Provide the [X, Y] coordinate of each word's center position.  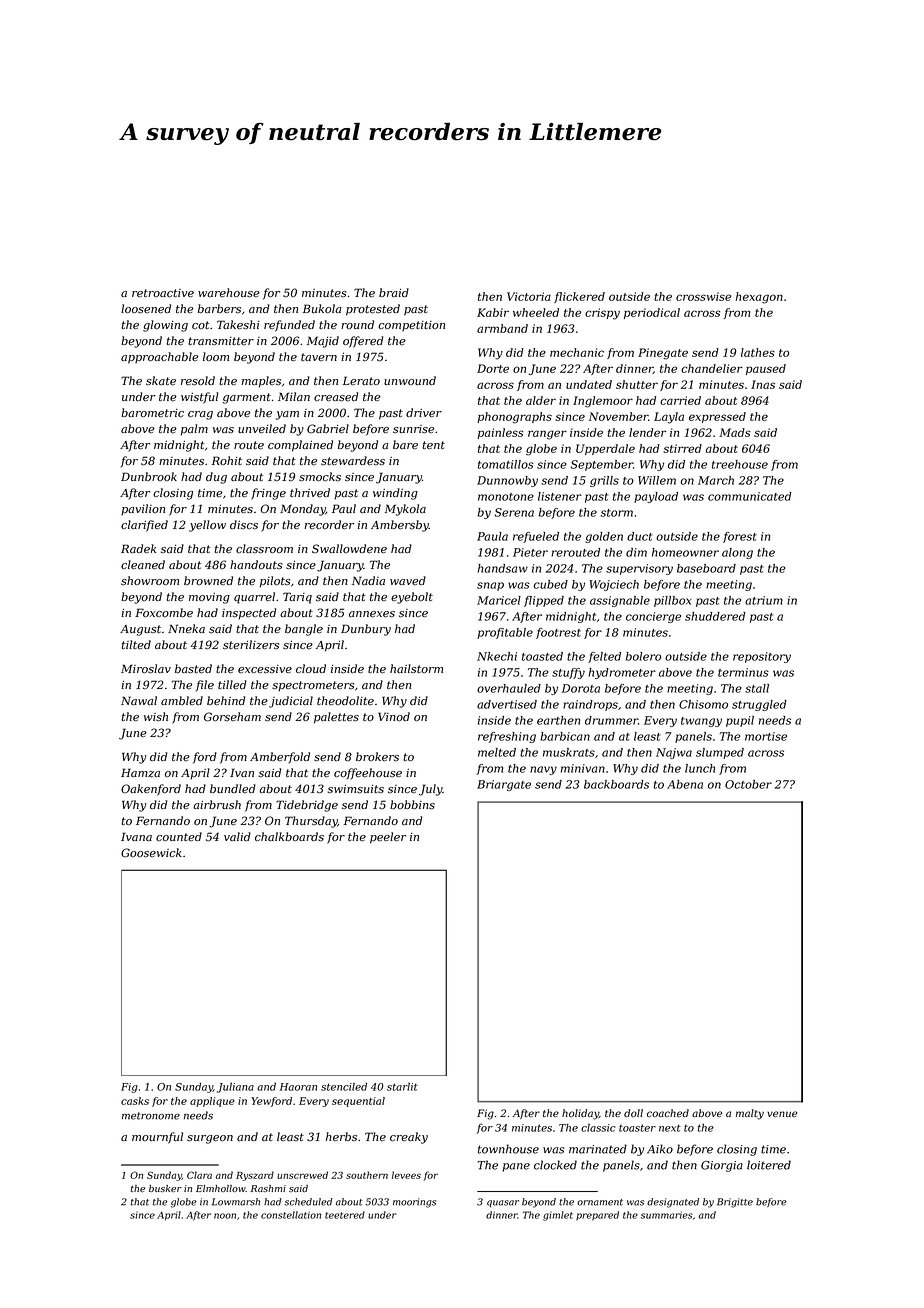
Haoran [298, 1087]
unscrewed [302, 1175]
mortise [766, 736]
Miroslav [146, 669]
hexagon [759, 298]
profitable [505, 633]
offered [363, 342]
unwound [410, 381]
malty [750, 1114]
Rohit [227, 460]
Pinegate [663, 354]
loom [216, 357]
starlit [402, 1087]
